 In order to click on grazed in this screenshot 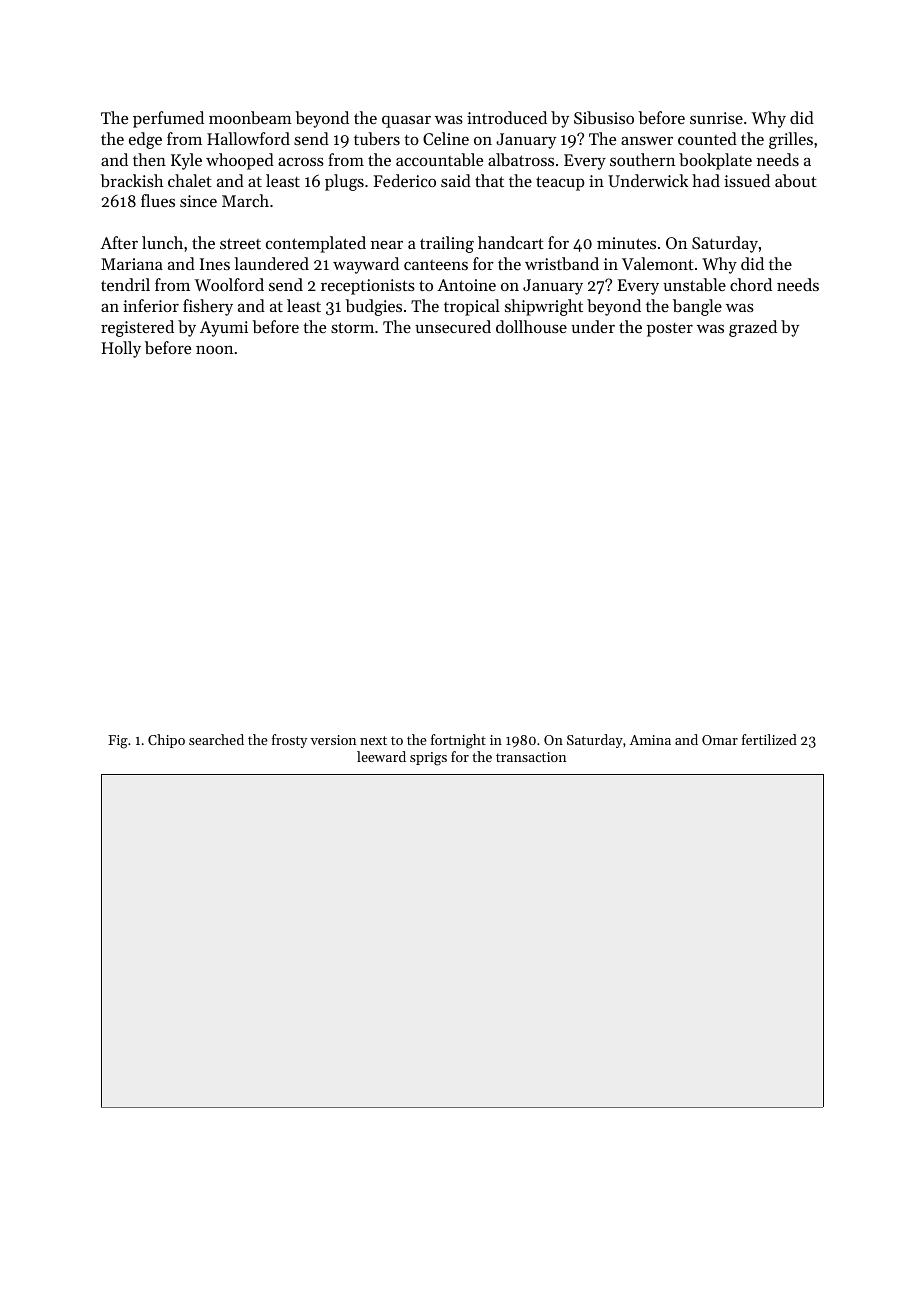, I will do `click(753, 328)`.
